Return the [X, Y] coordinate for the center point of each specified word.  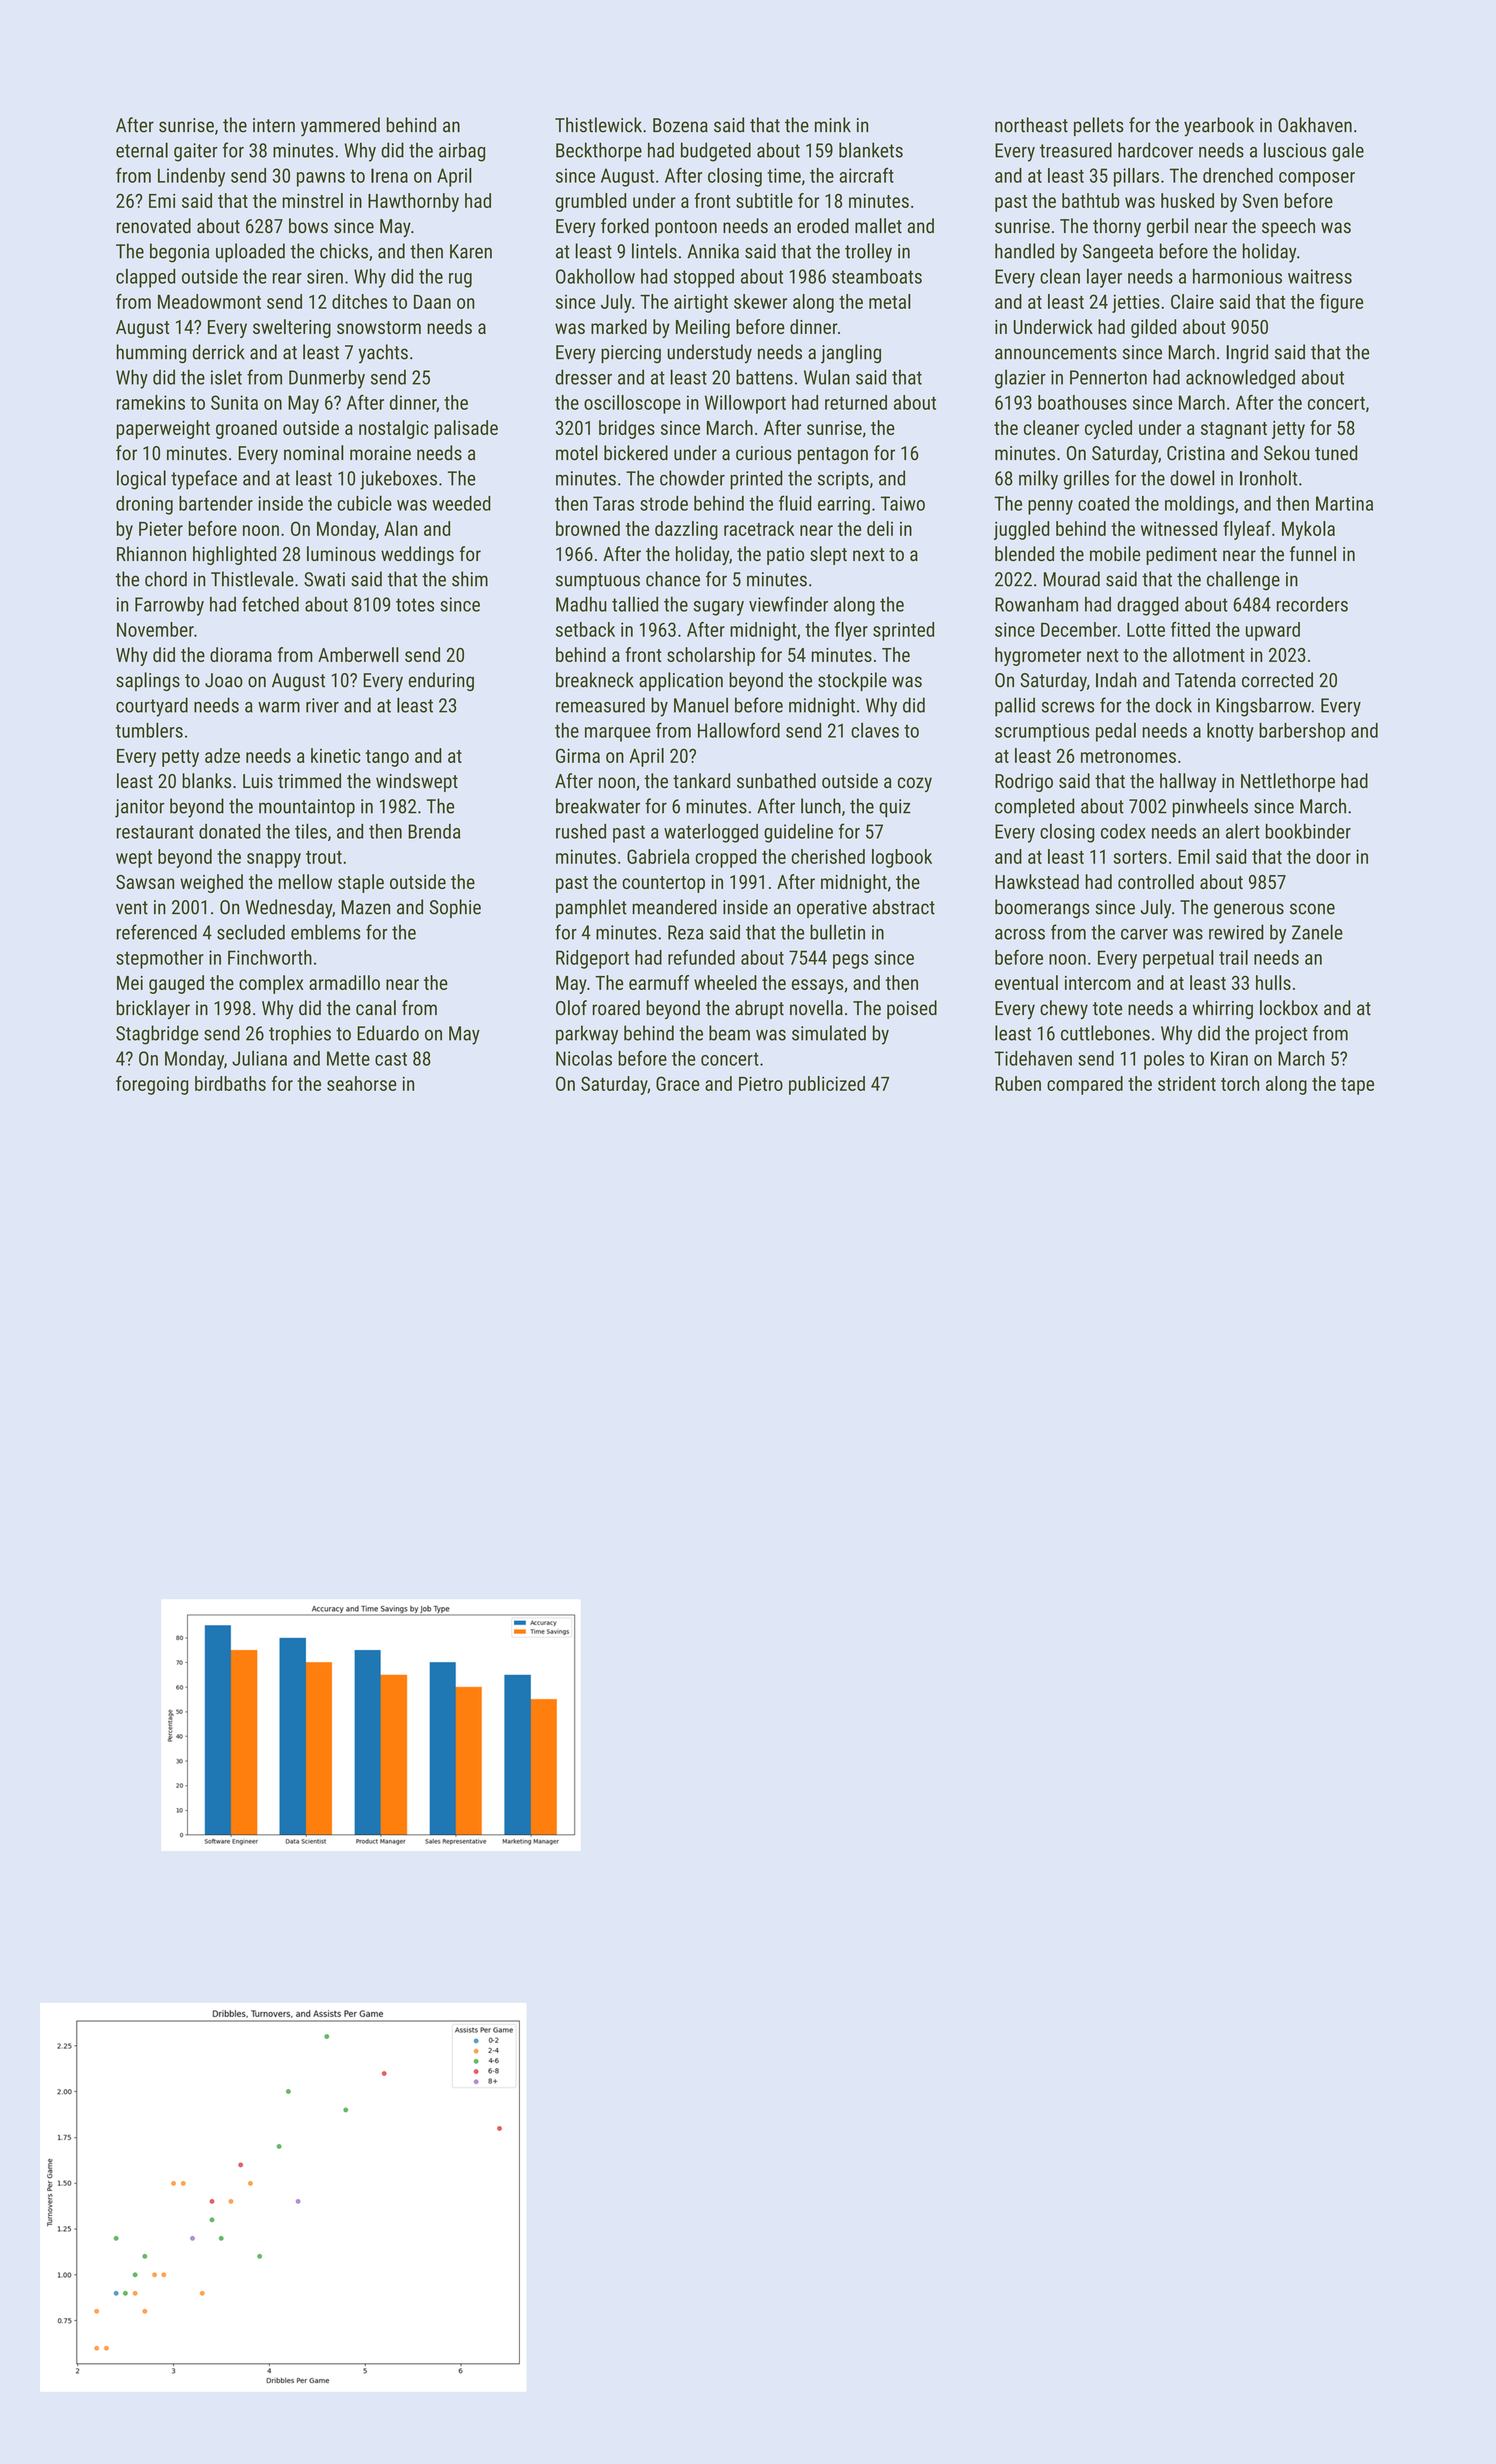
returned [856, 402]
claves [875, 730]
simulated [829, 1033]
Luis [258, 781]
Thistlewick [598, 125]
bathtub [1091, 200]
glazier [1020, 379]
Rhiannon [151, 553]
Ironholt [1268, 478]
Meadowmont [209, 301]
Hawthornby [413, 202]
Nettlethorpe [1288, 782]
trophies [300, 1035]
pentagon [833, 455]
